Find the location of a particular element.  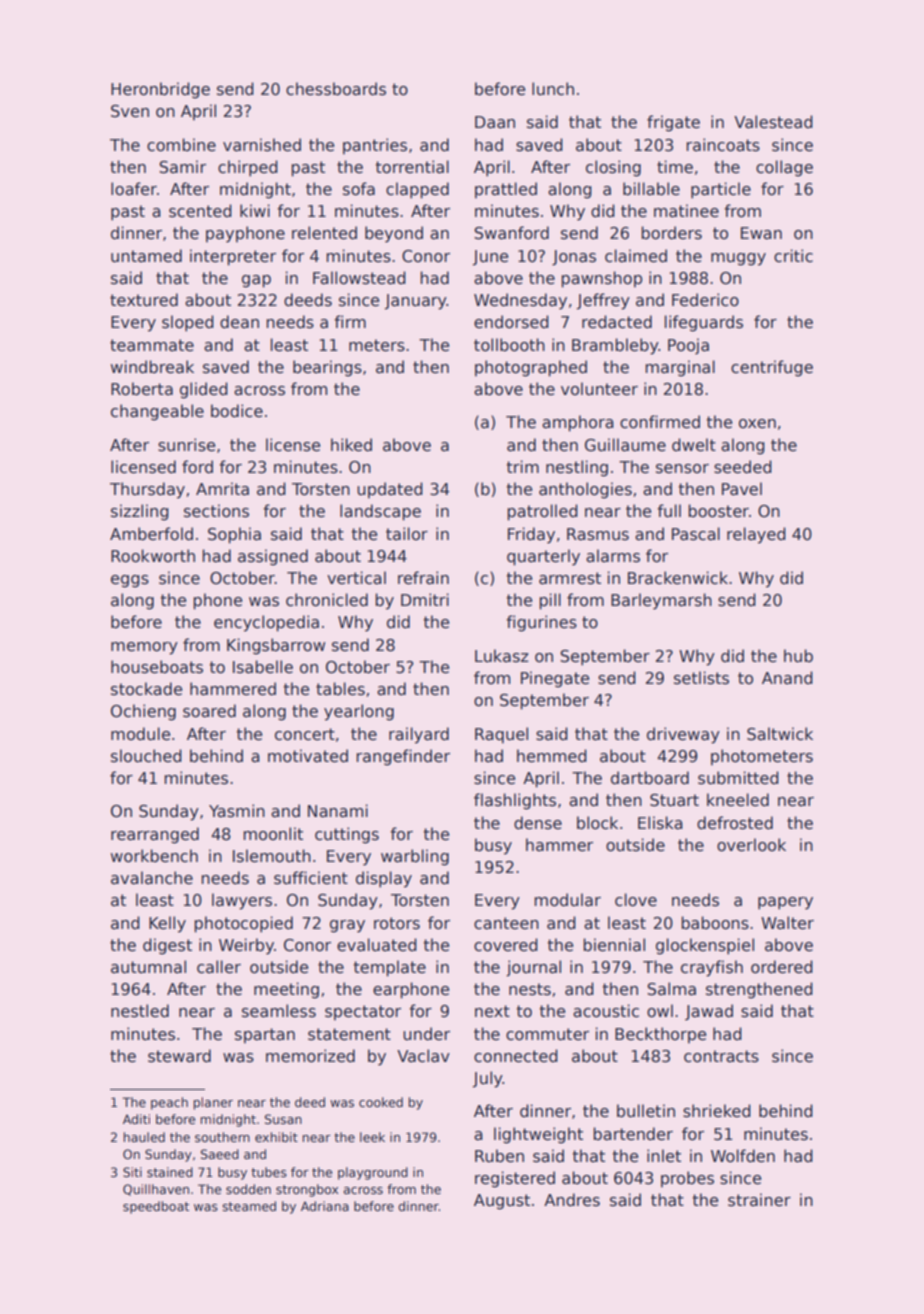

hemmed is located at coordinates (552, 756).
